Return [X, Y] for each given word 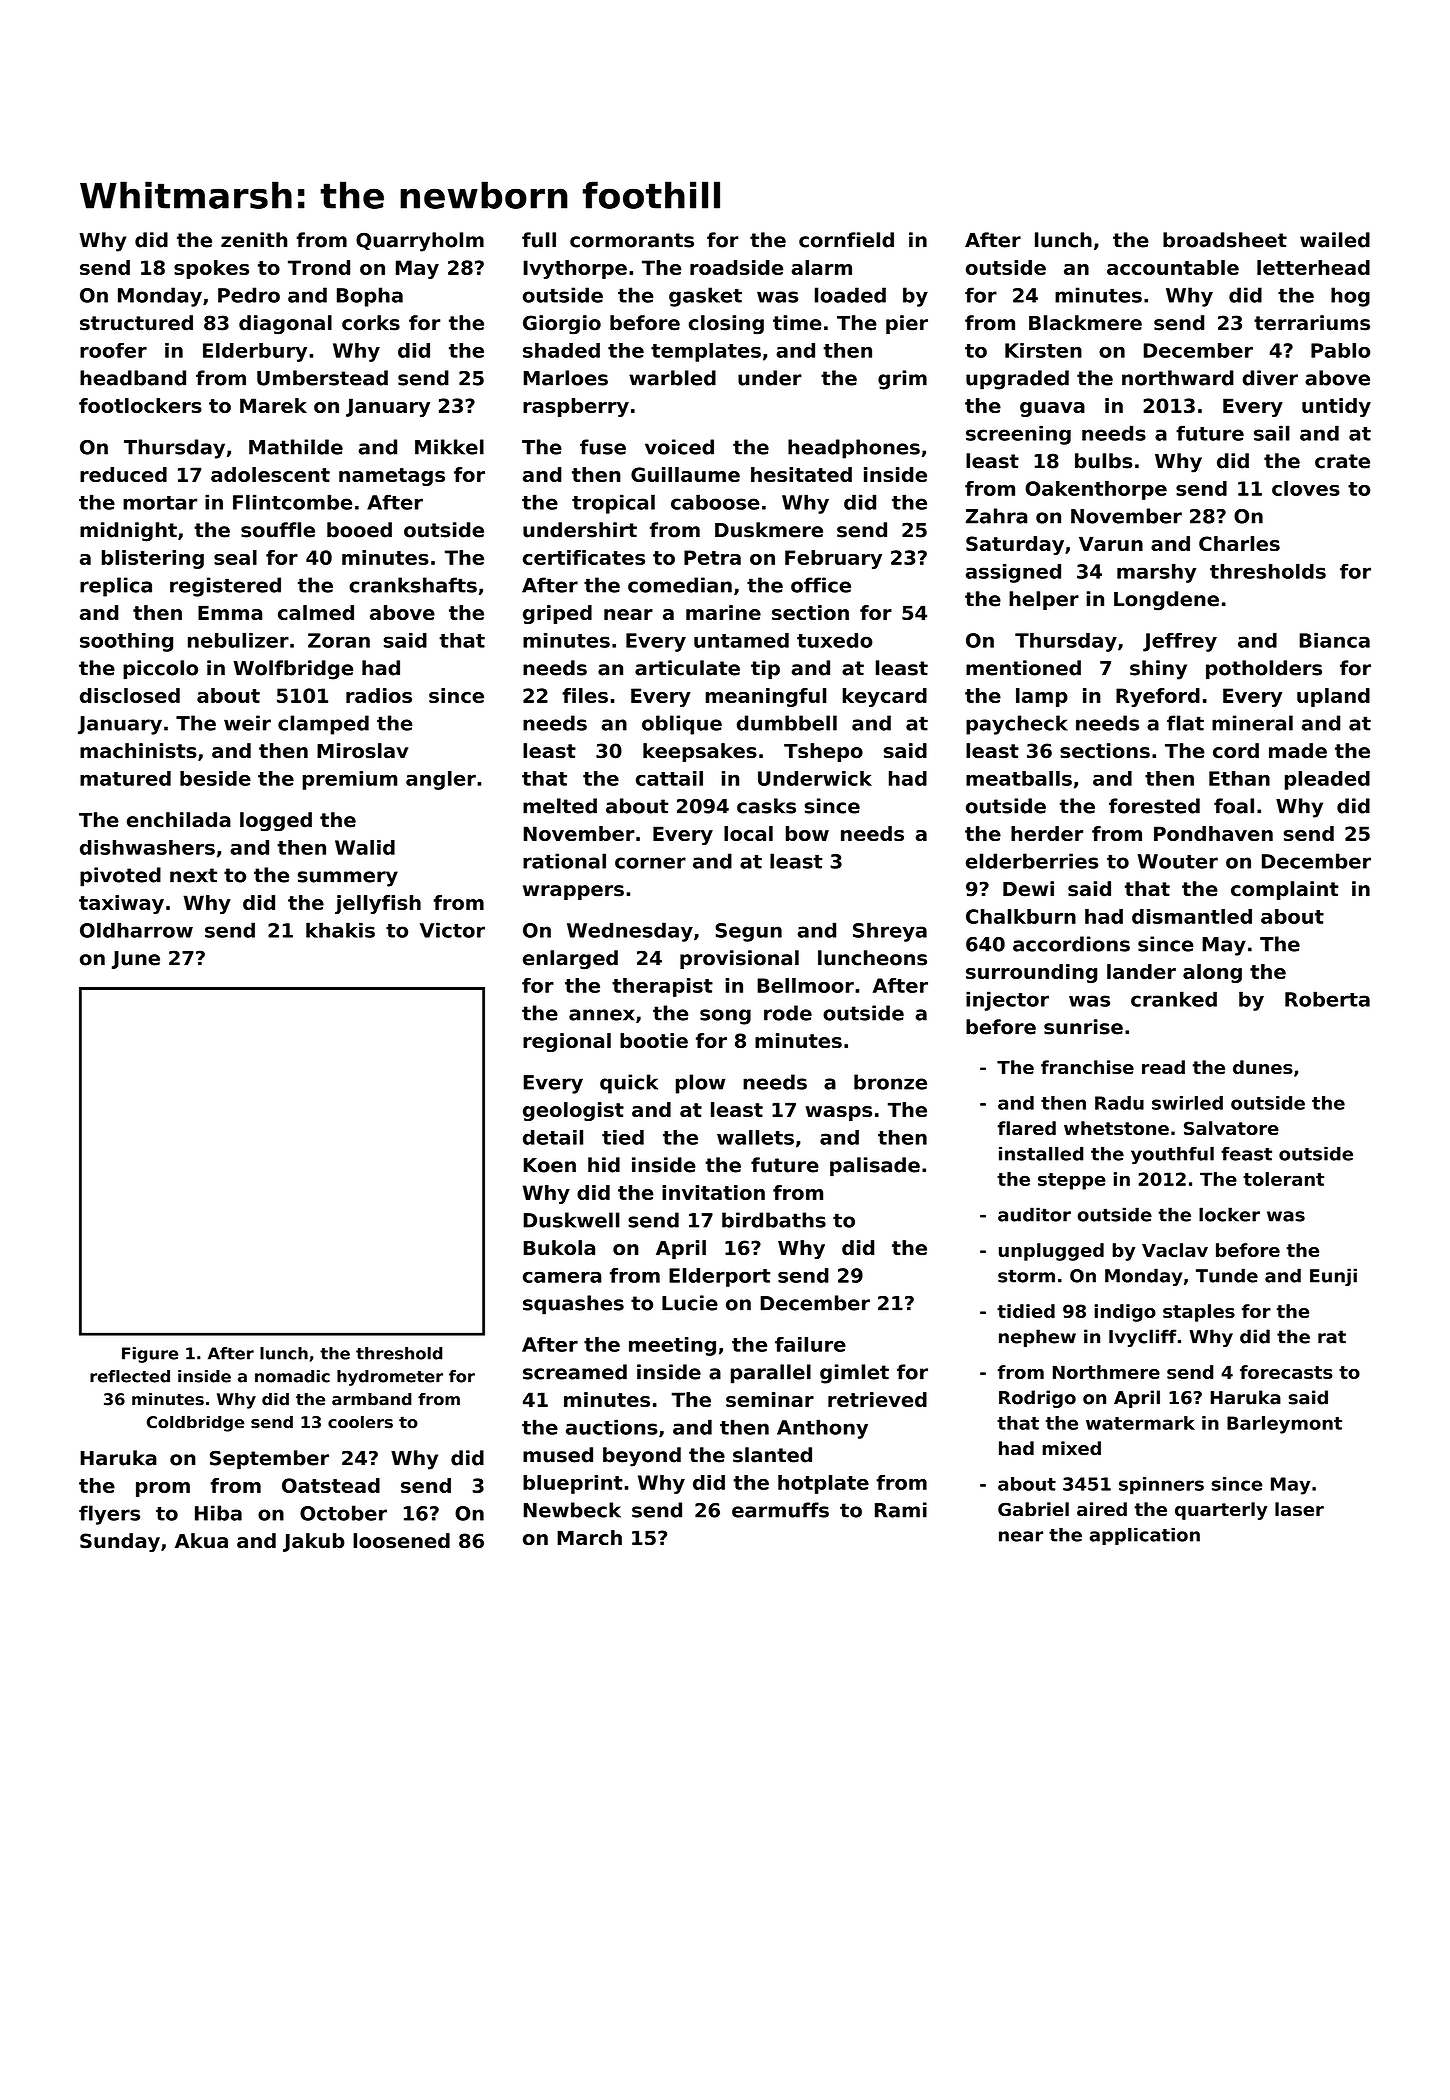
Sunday [120, 1542]
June [136, 960]
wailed [1335, 240]
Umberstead [322, 378]
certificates [584, 557]
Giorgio [562, 325]
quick [629, 1084]
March [589, 1537]
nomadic [292, 1376]
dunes [1263, 1067]
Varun [1111, 543]
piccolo [160, 670]
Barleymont [1284, 1425]
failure [810, 1344]
